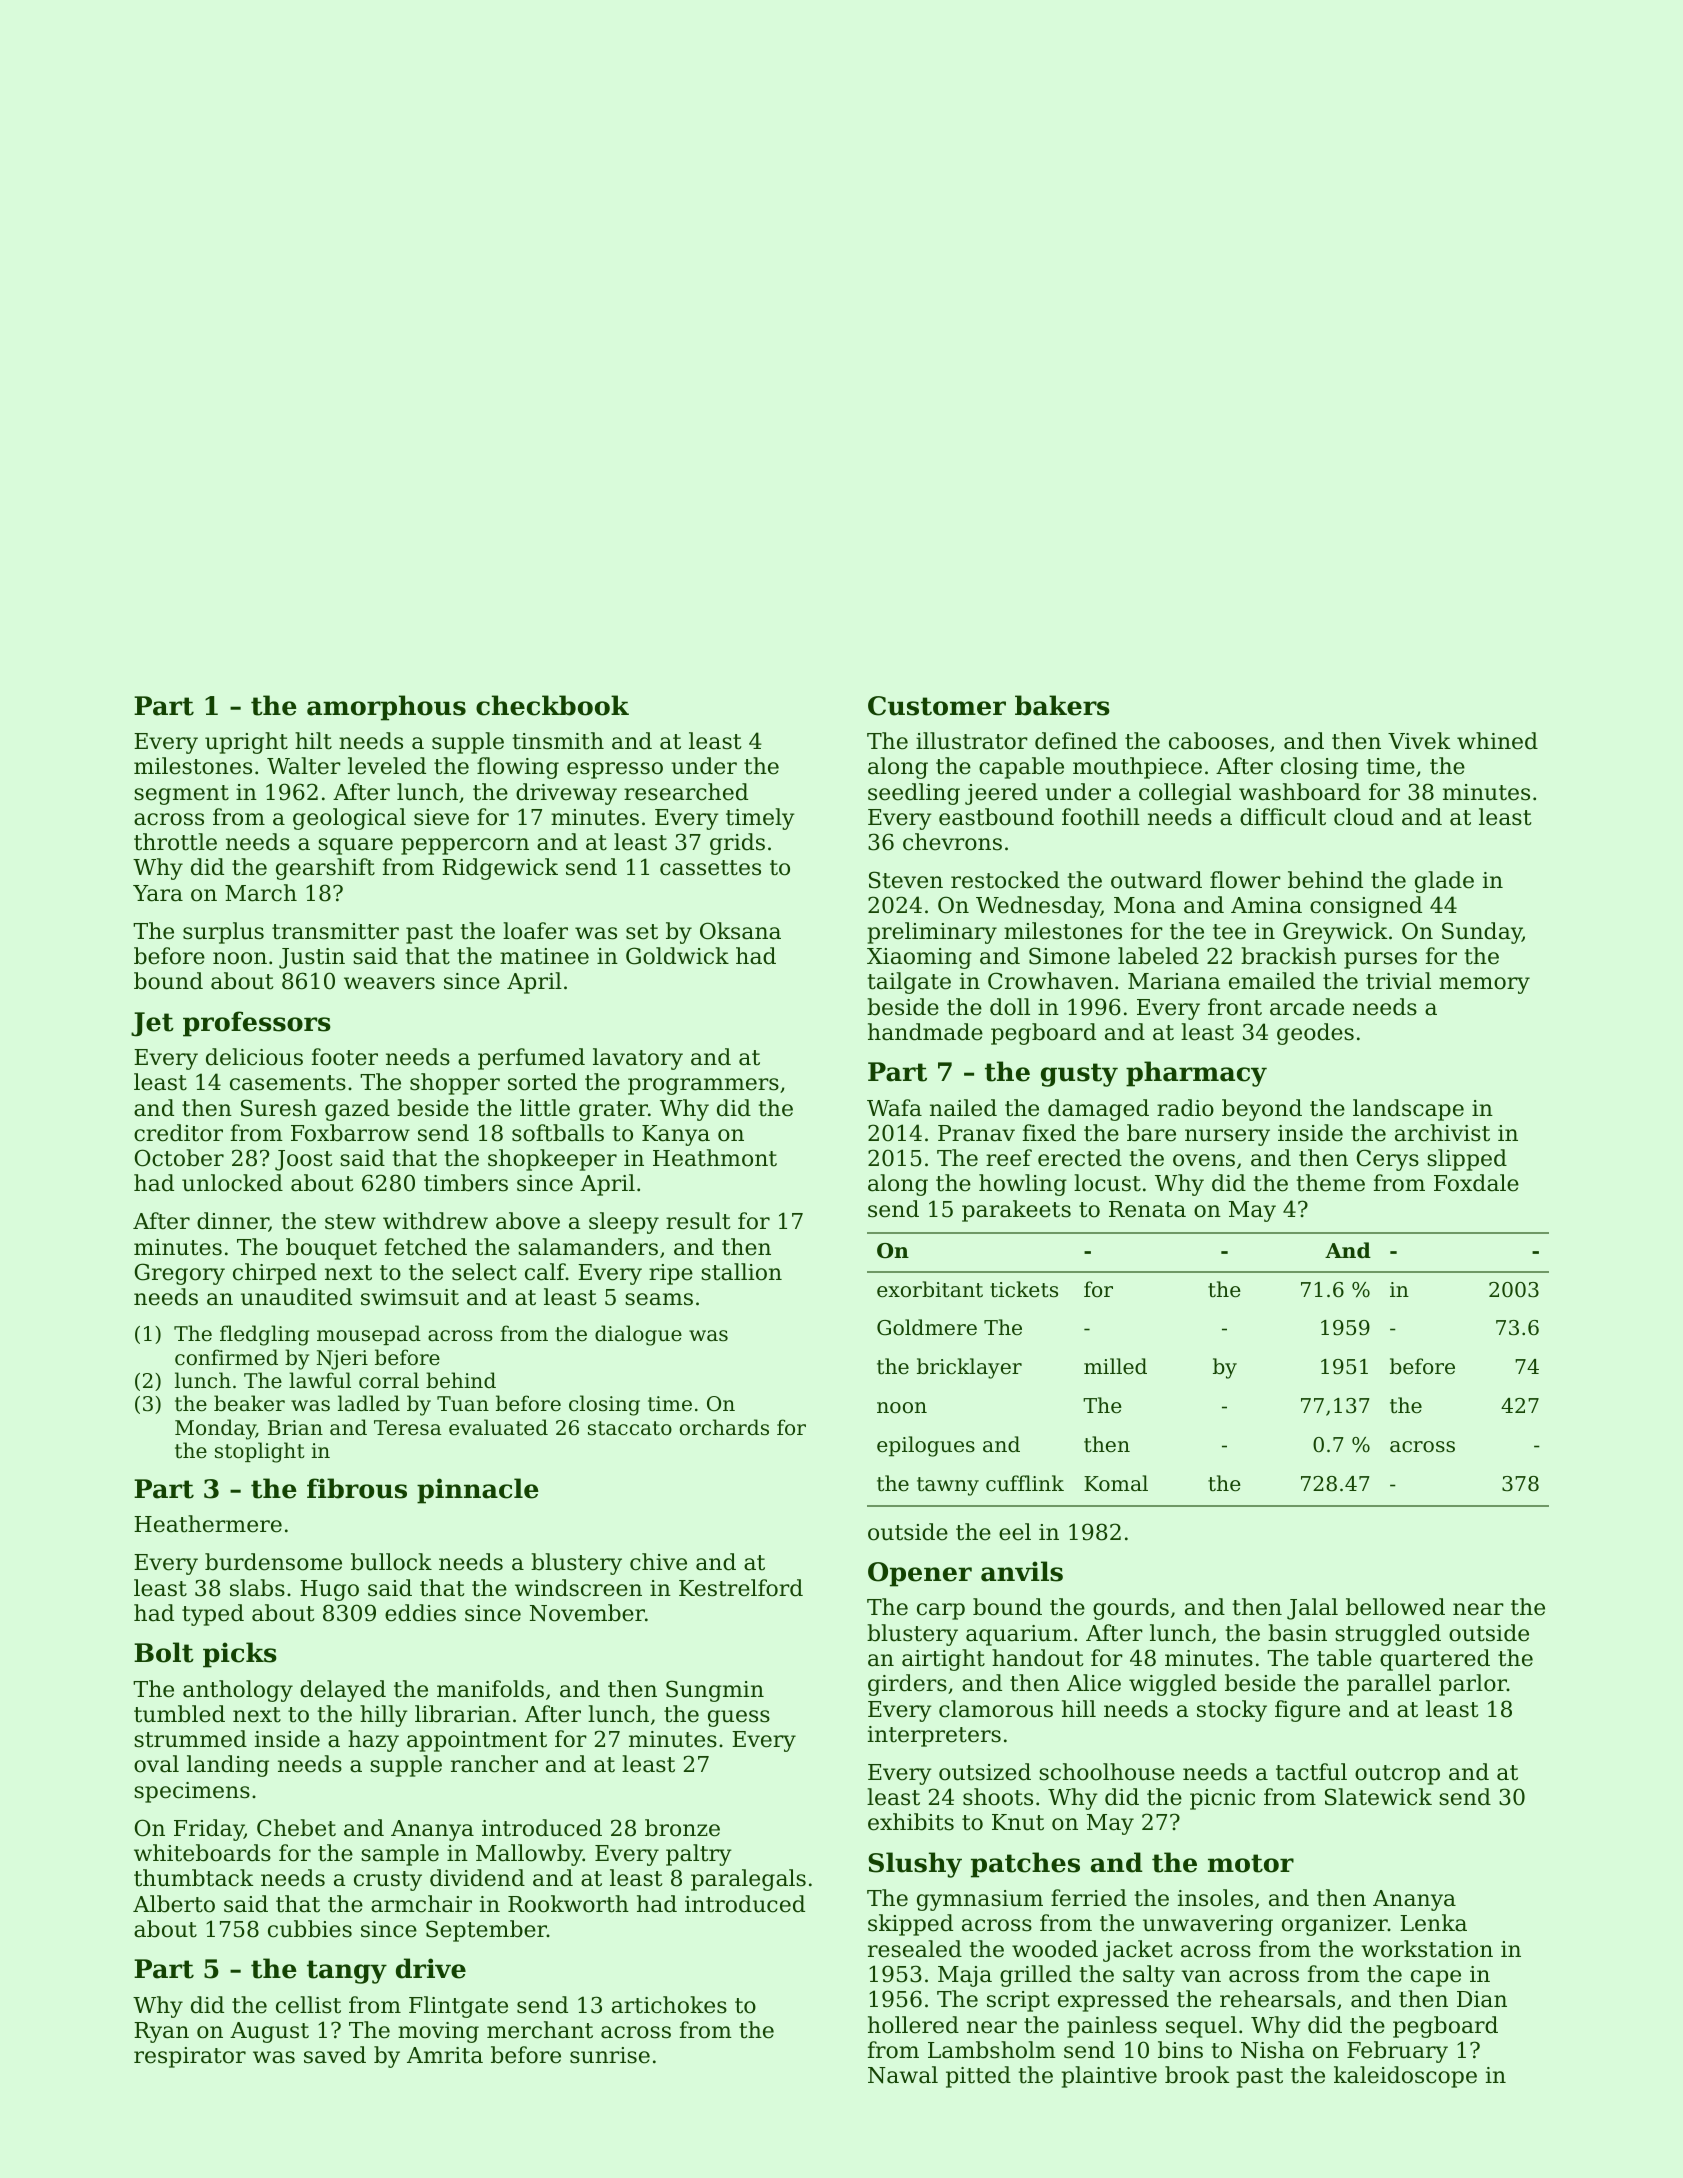  What do you see at coordinates (1196, 1074) in the document?
I see `pharmacy` at bounding box center [1196, 1074].
